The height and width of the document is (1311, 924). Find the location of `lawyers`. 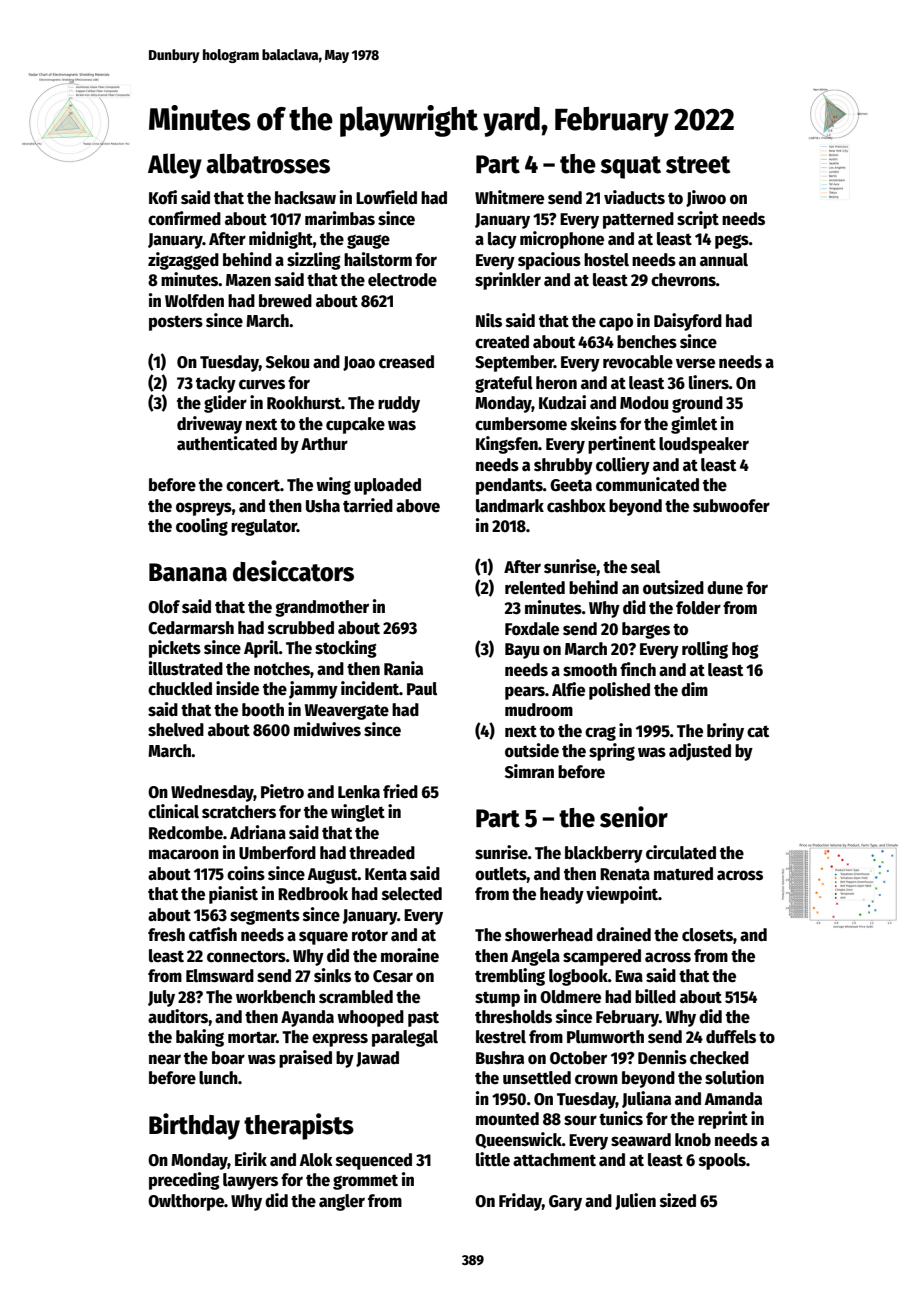

lawyers is located at coordinates (250, 1181).
